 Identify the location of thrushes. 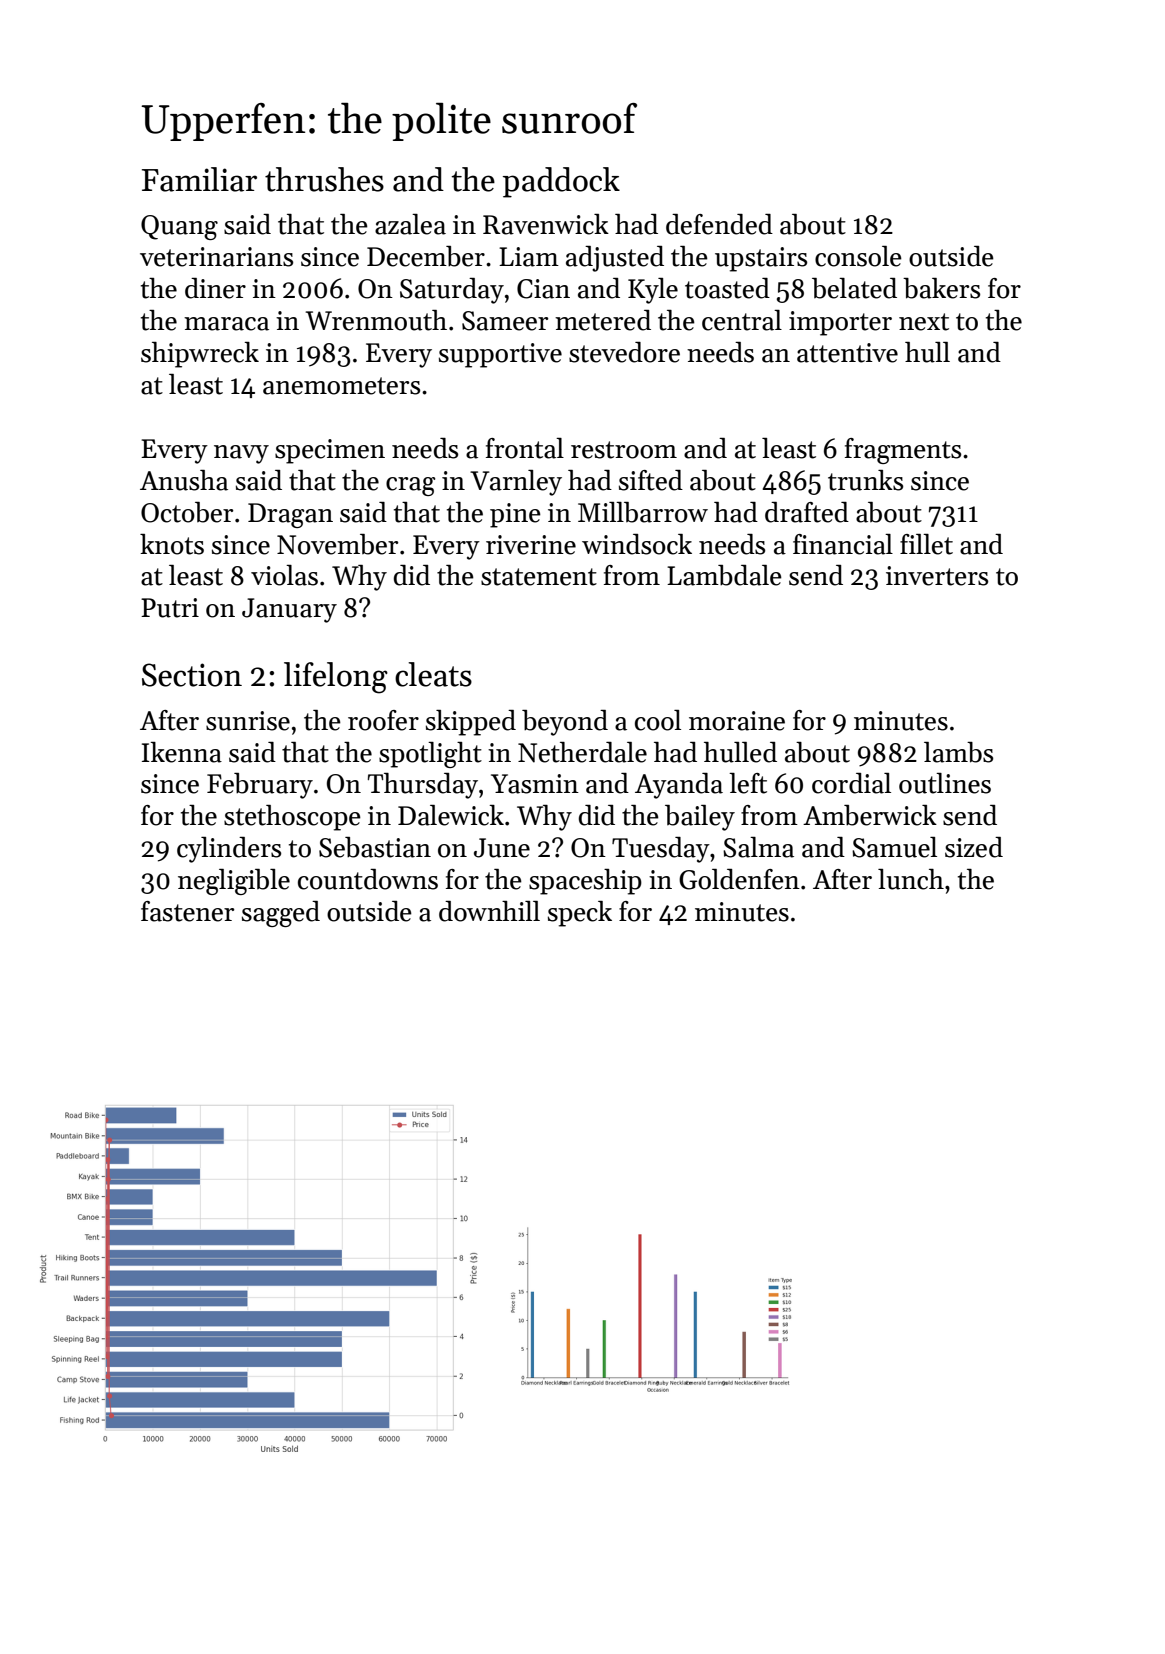
(324, 179).
